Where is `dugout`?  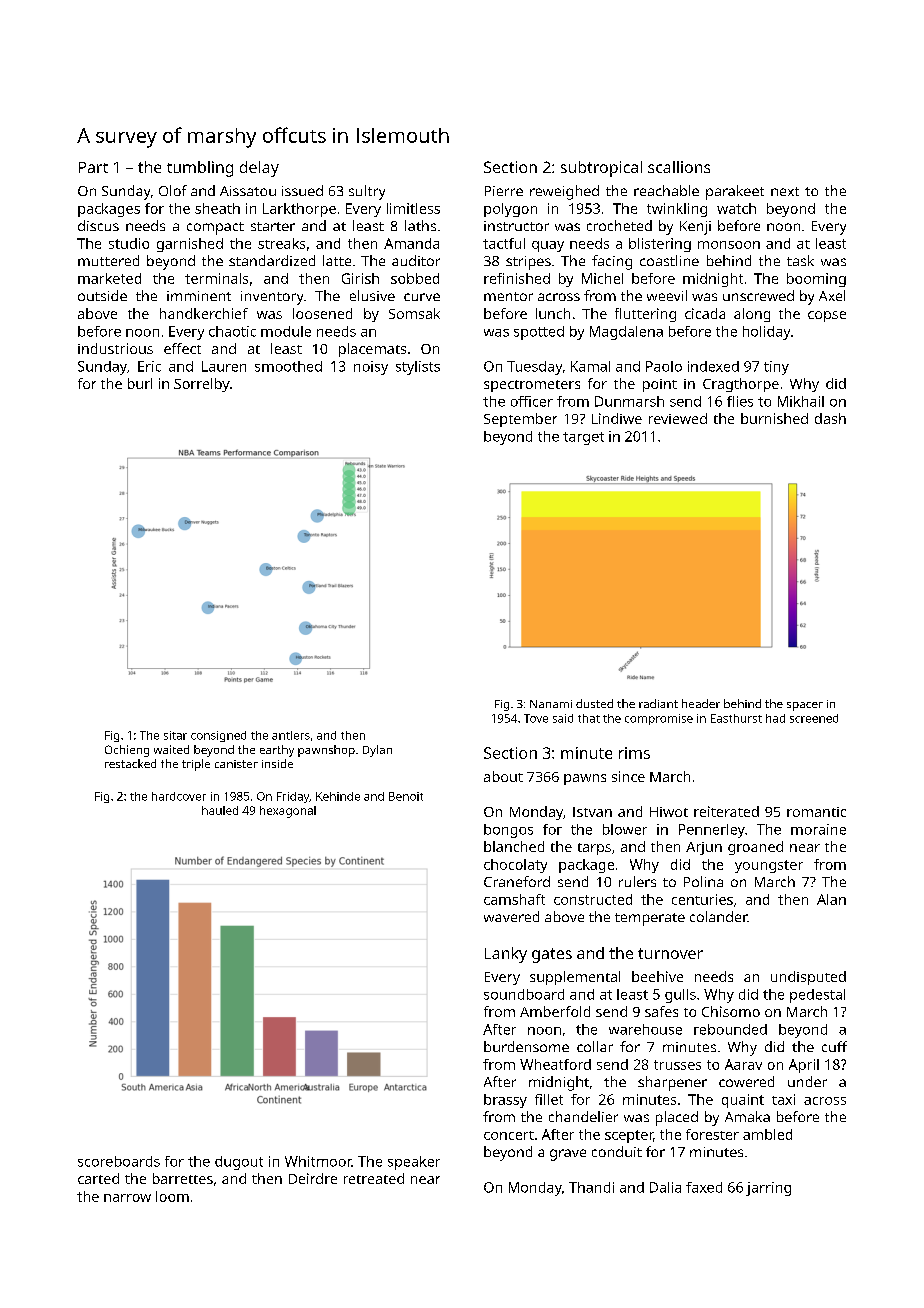 dugout is located at coordinates (239, 1163).
